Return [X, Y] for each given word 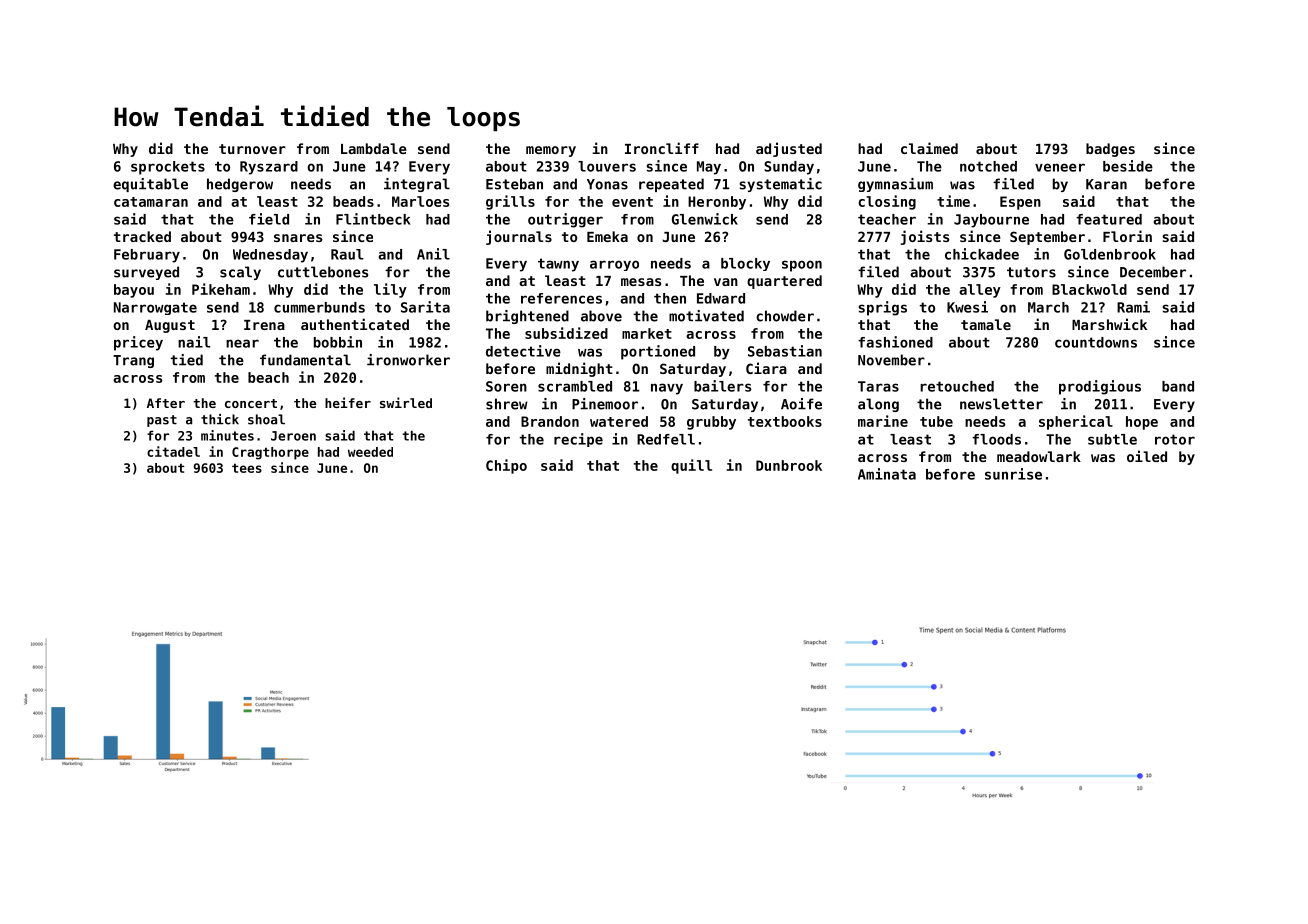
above [601, 316]
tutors [1031, 272]
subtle [1112, 439]
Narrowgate [155, 308]
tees [247, 468]
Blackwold [1089, 289]
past [162, 421]
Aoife [801, 404]
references [561, 298]
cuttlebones [323, 272]
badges [1110, 150]
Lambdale [374, 148]
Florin [1127, 236]
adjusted [789, 149]
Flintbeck [373, 219]
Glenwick [705, 219]
